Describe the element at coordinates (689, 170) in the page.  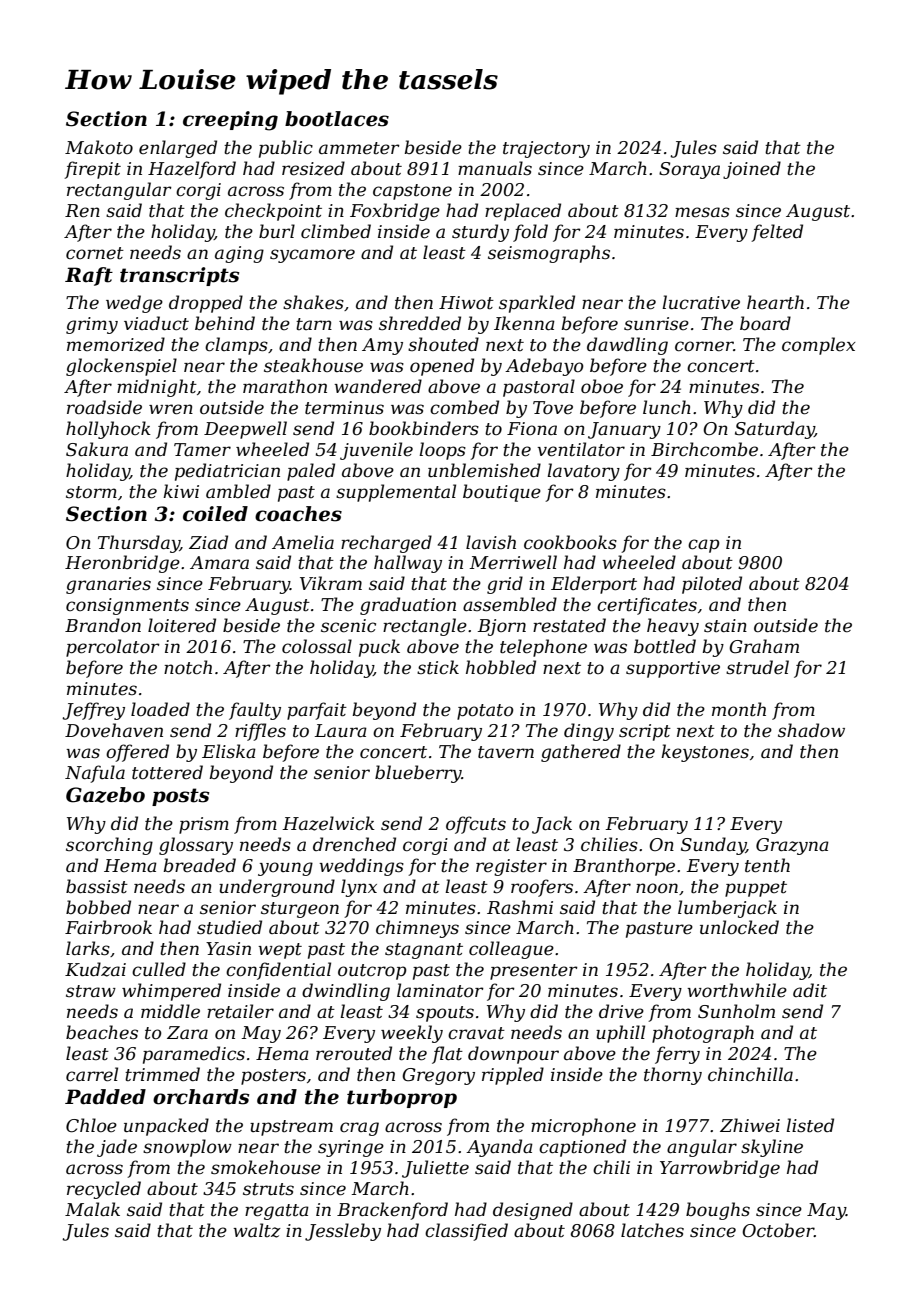
I see `Soraya` at that location.
